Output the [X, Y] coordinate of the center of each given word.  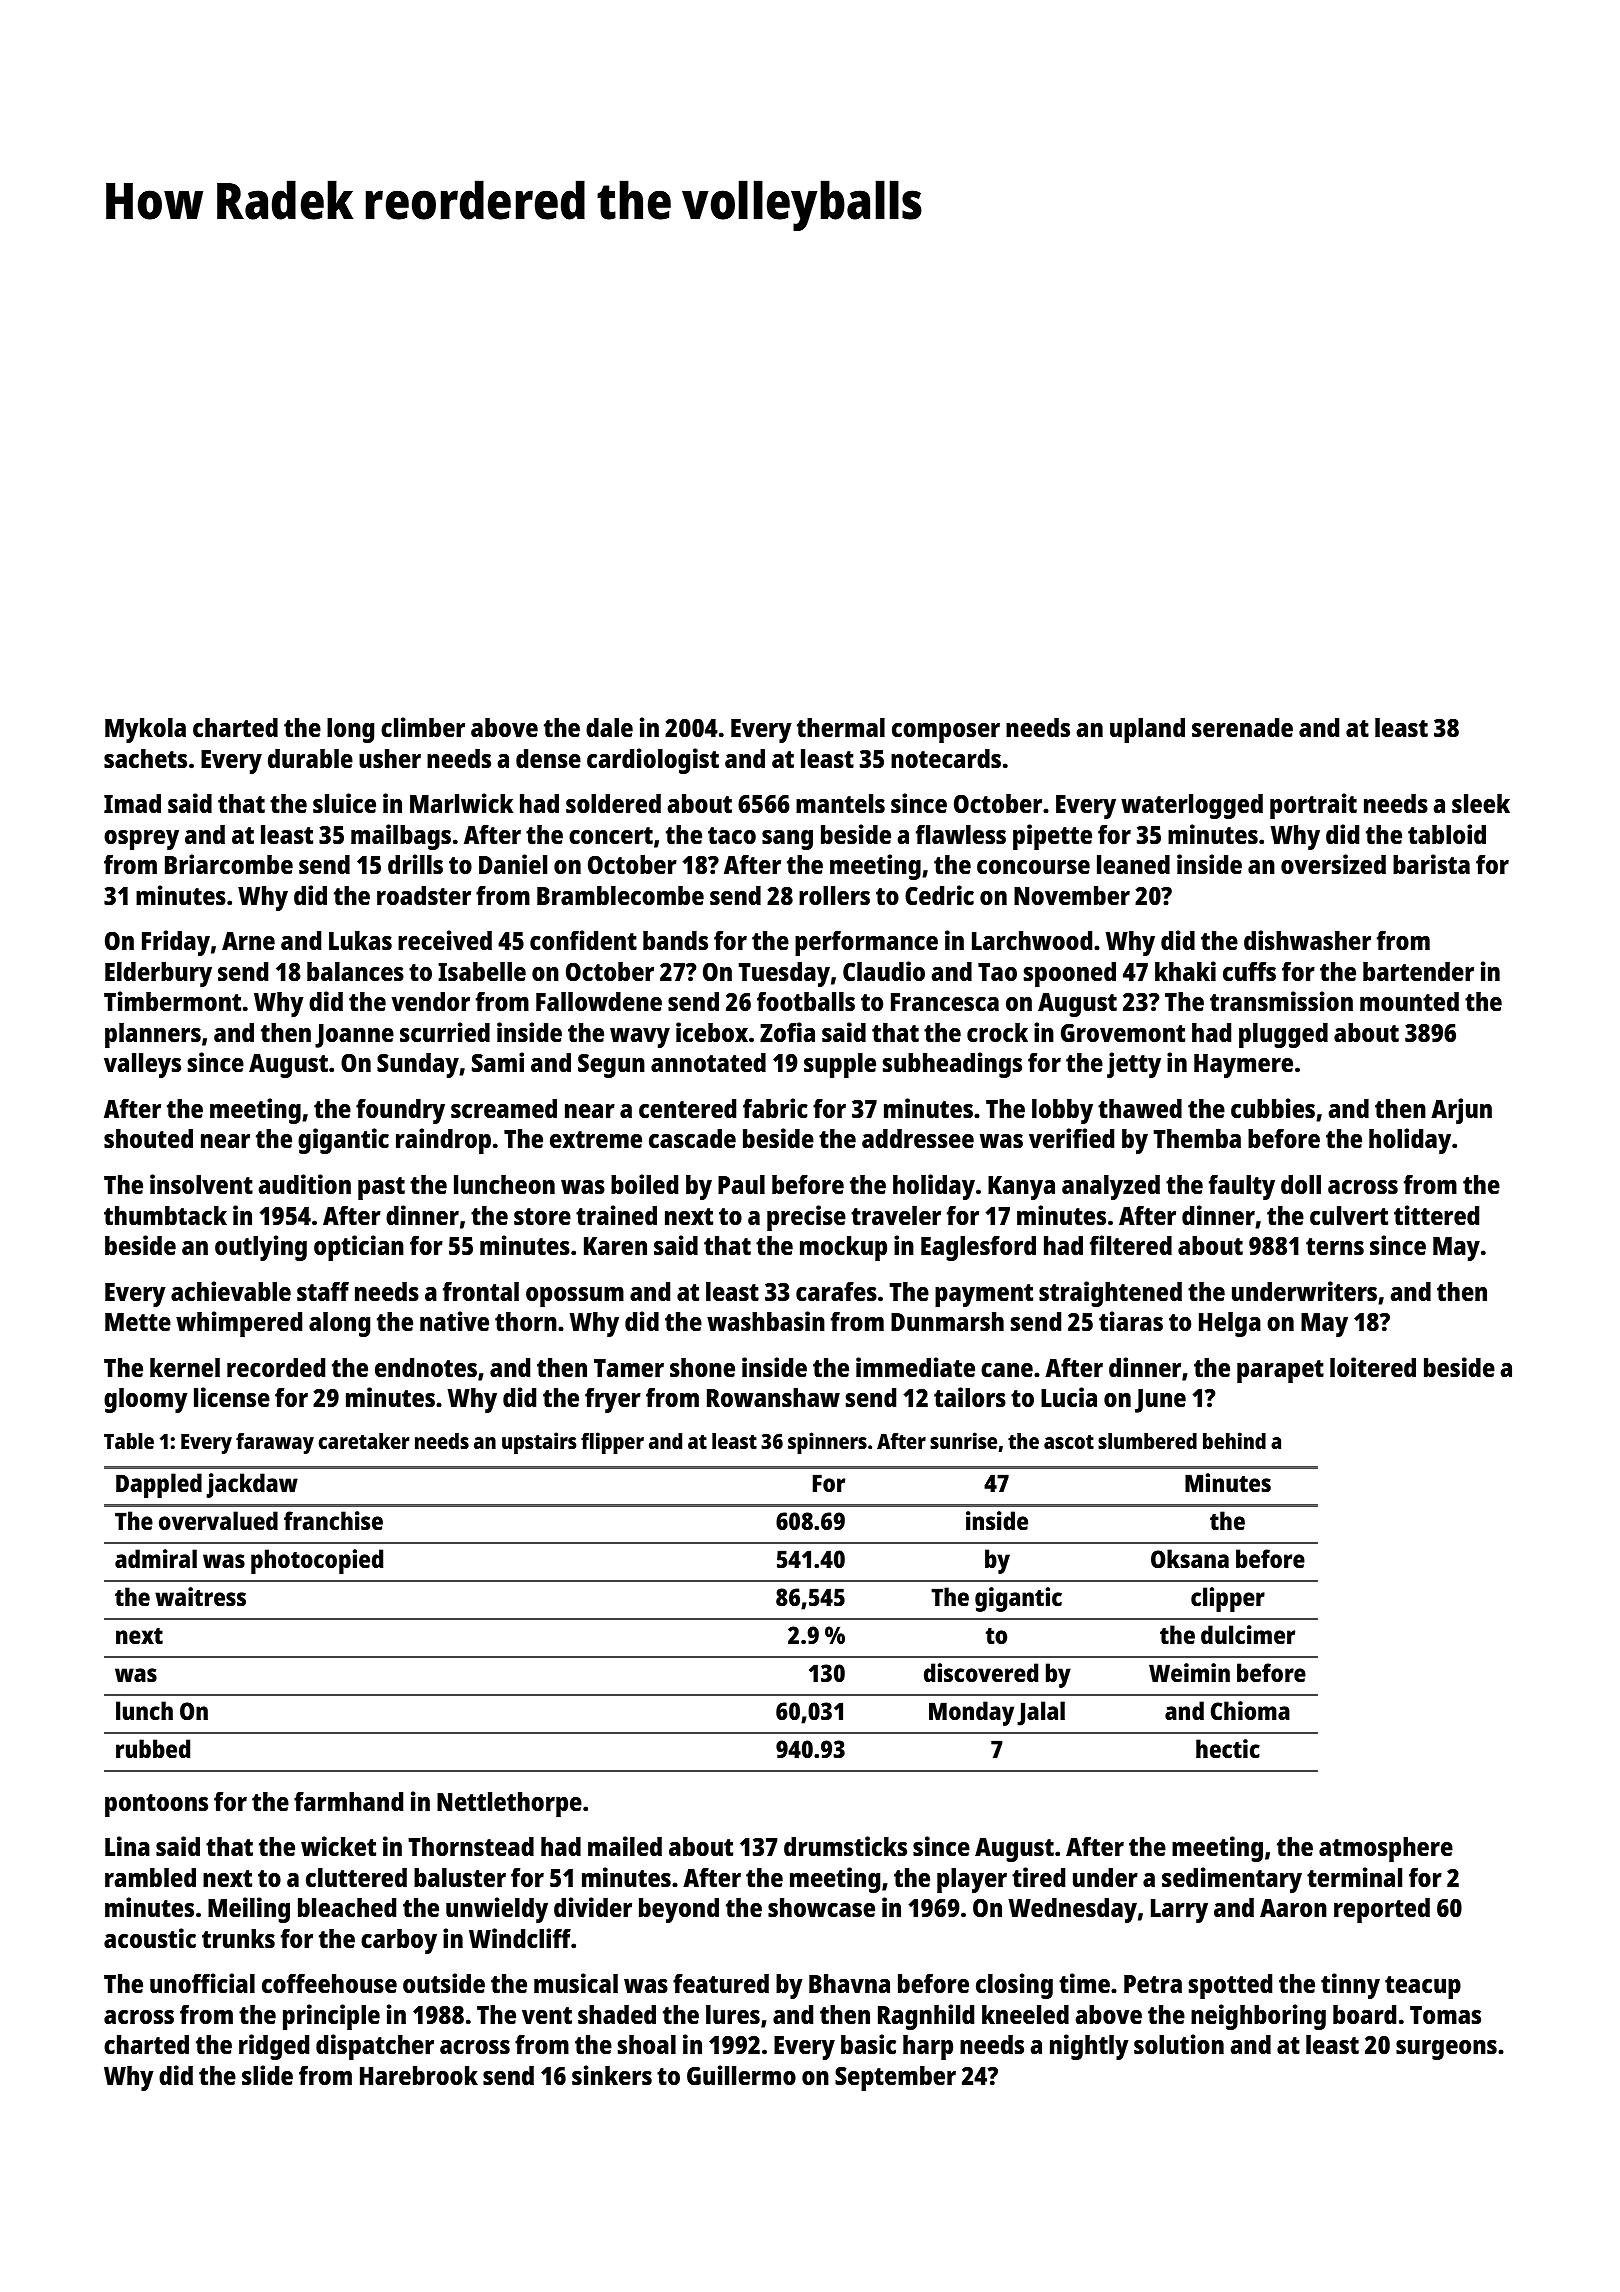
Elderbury [158, 974]
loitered [1373, 1367]
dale [609, 727]
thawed [1140, 1108]
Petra [1153, 1984]
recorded [276, 1367]
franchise [333, 1520]
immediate [915, 1367]
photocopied [317, 1561]
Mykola [145, 730]
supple [840, 1065]
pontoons [156, 1805]
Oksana [1190, 1558]
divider [593, 1907]
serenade [1242, 727]
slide [267, 2075]
